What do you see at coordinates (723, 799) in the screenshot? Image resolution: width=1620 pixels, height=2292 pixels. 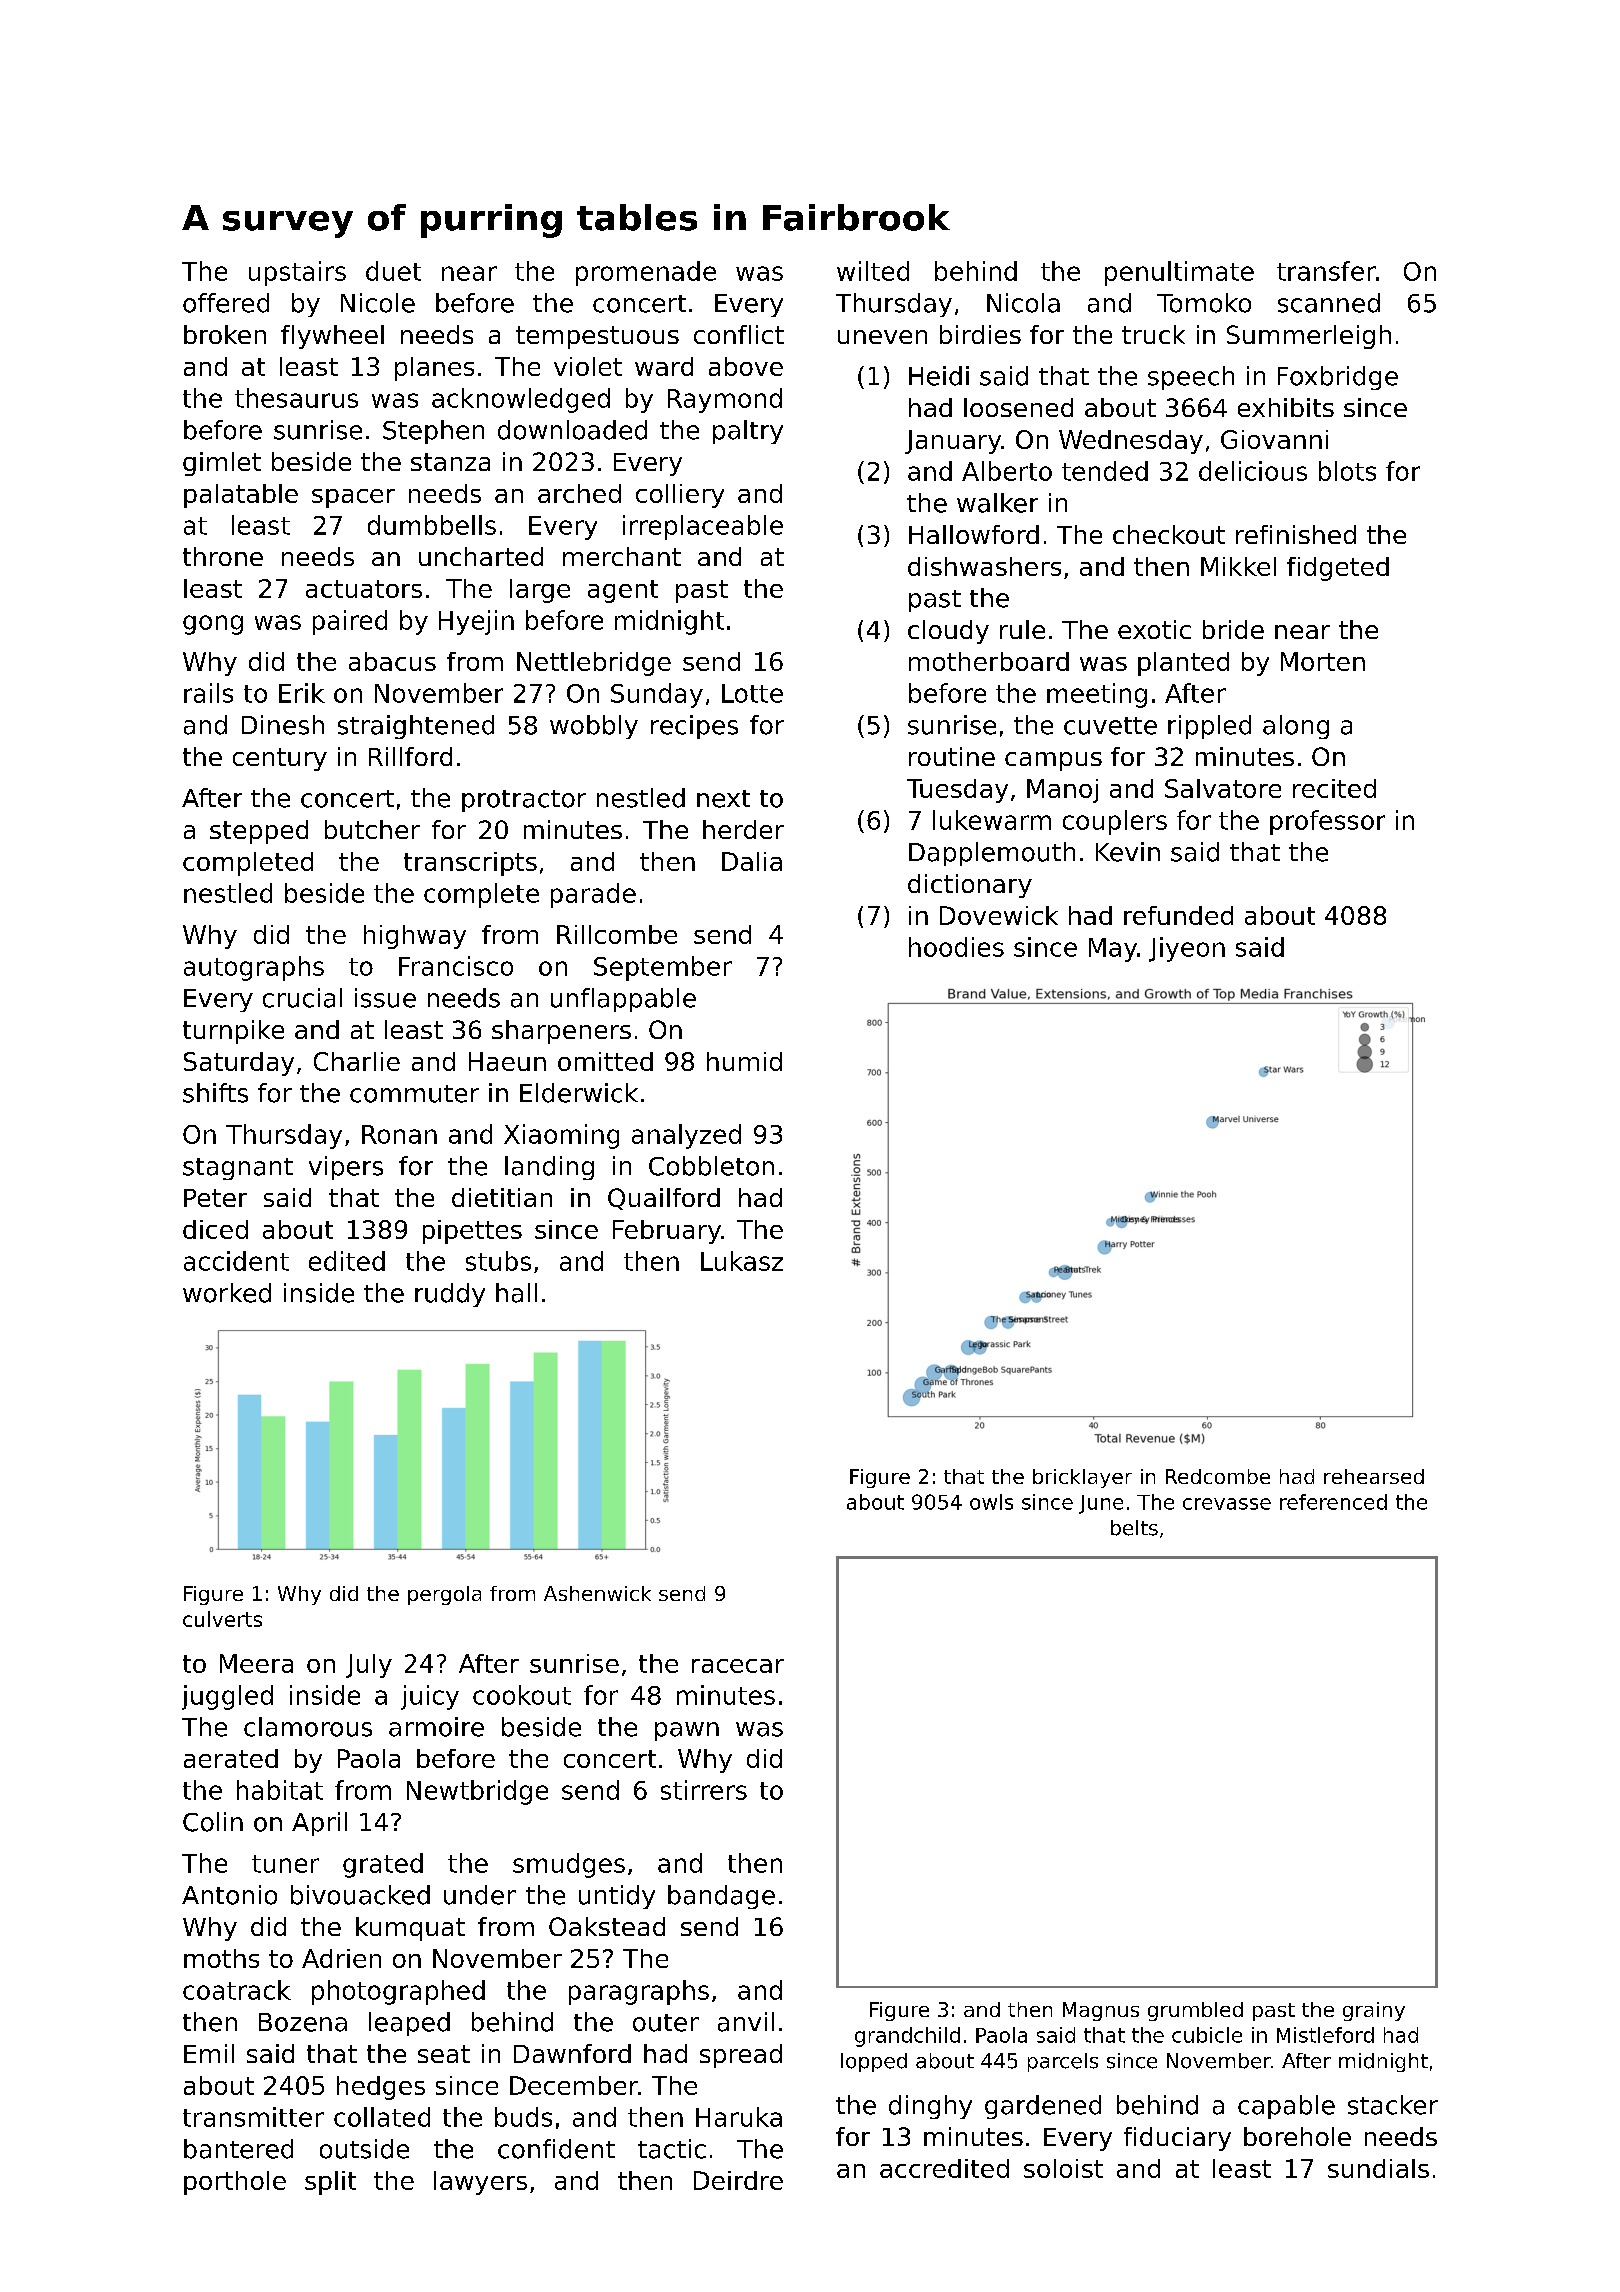 I see `next` at bounding box center [723, 799].
